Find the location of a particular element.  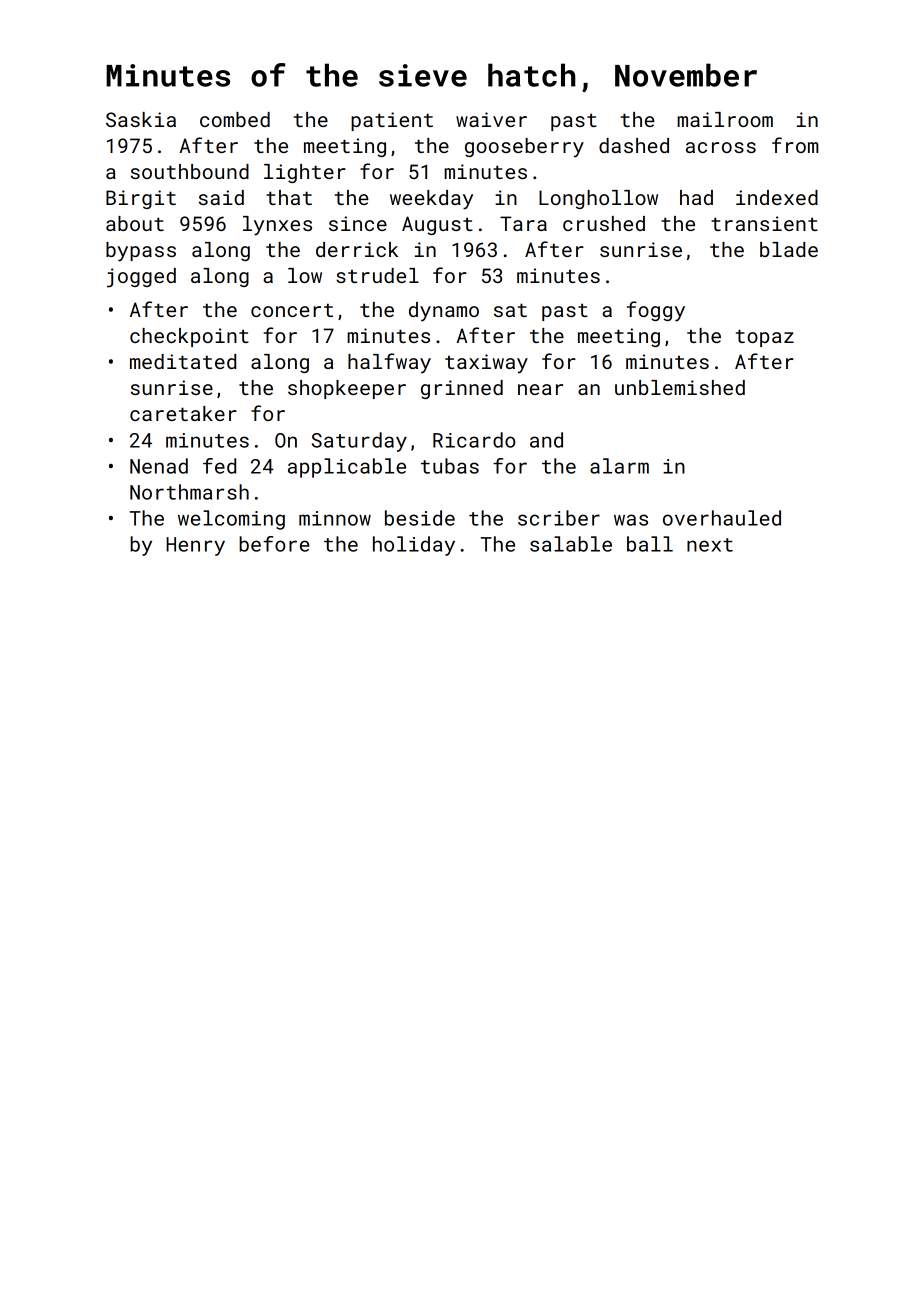

mailroom is located at coordinates (725, 119).
